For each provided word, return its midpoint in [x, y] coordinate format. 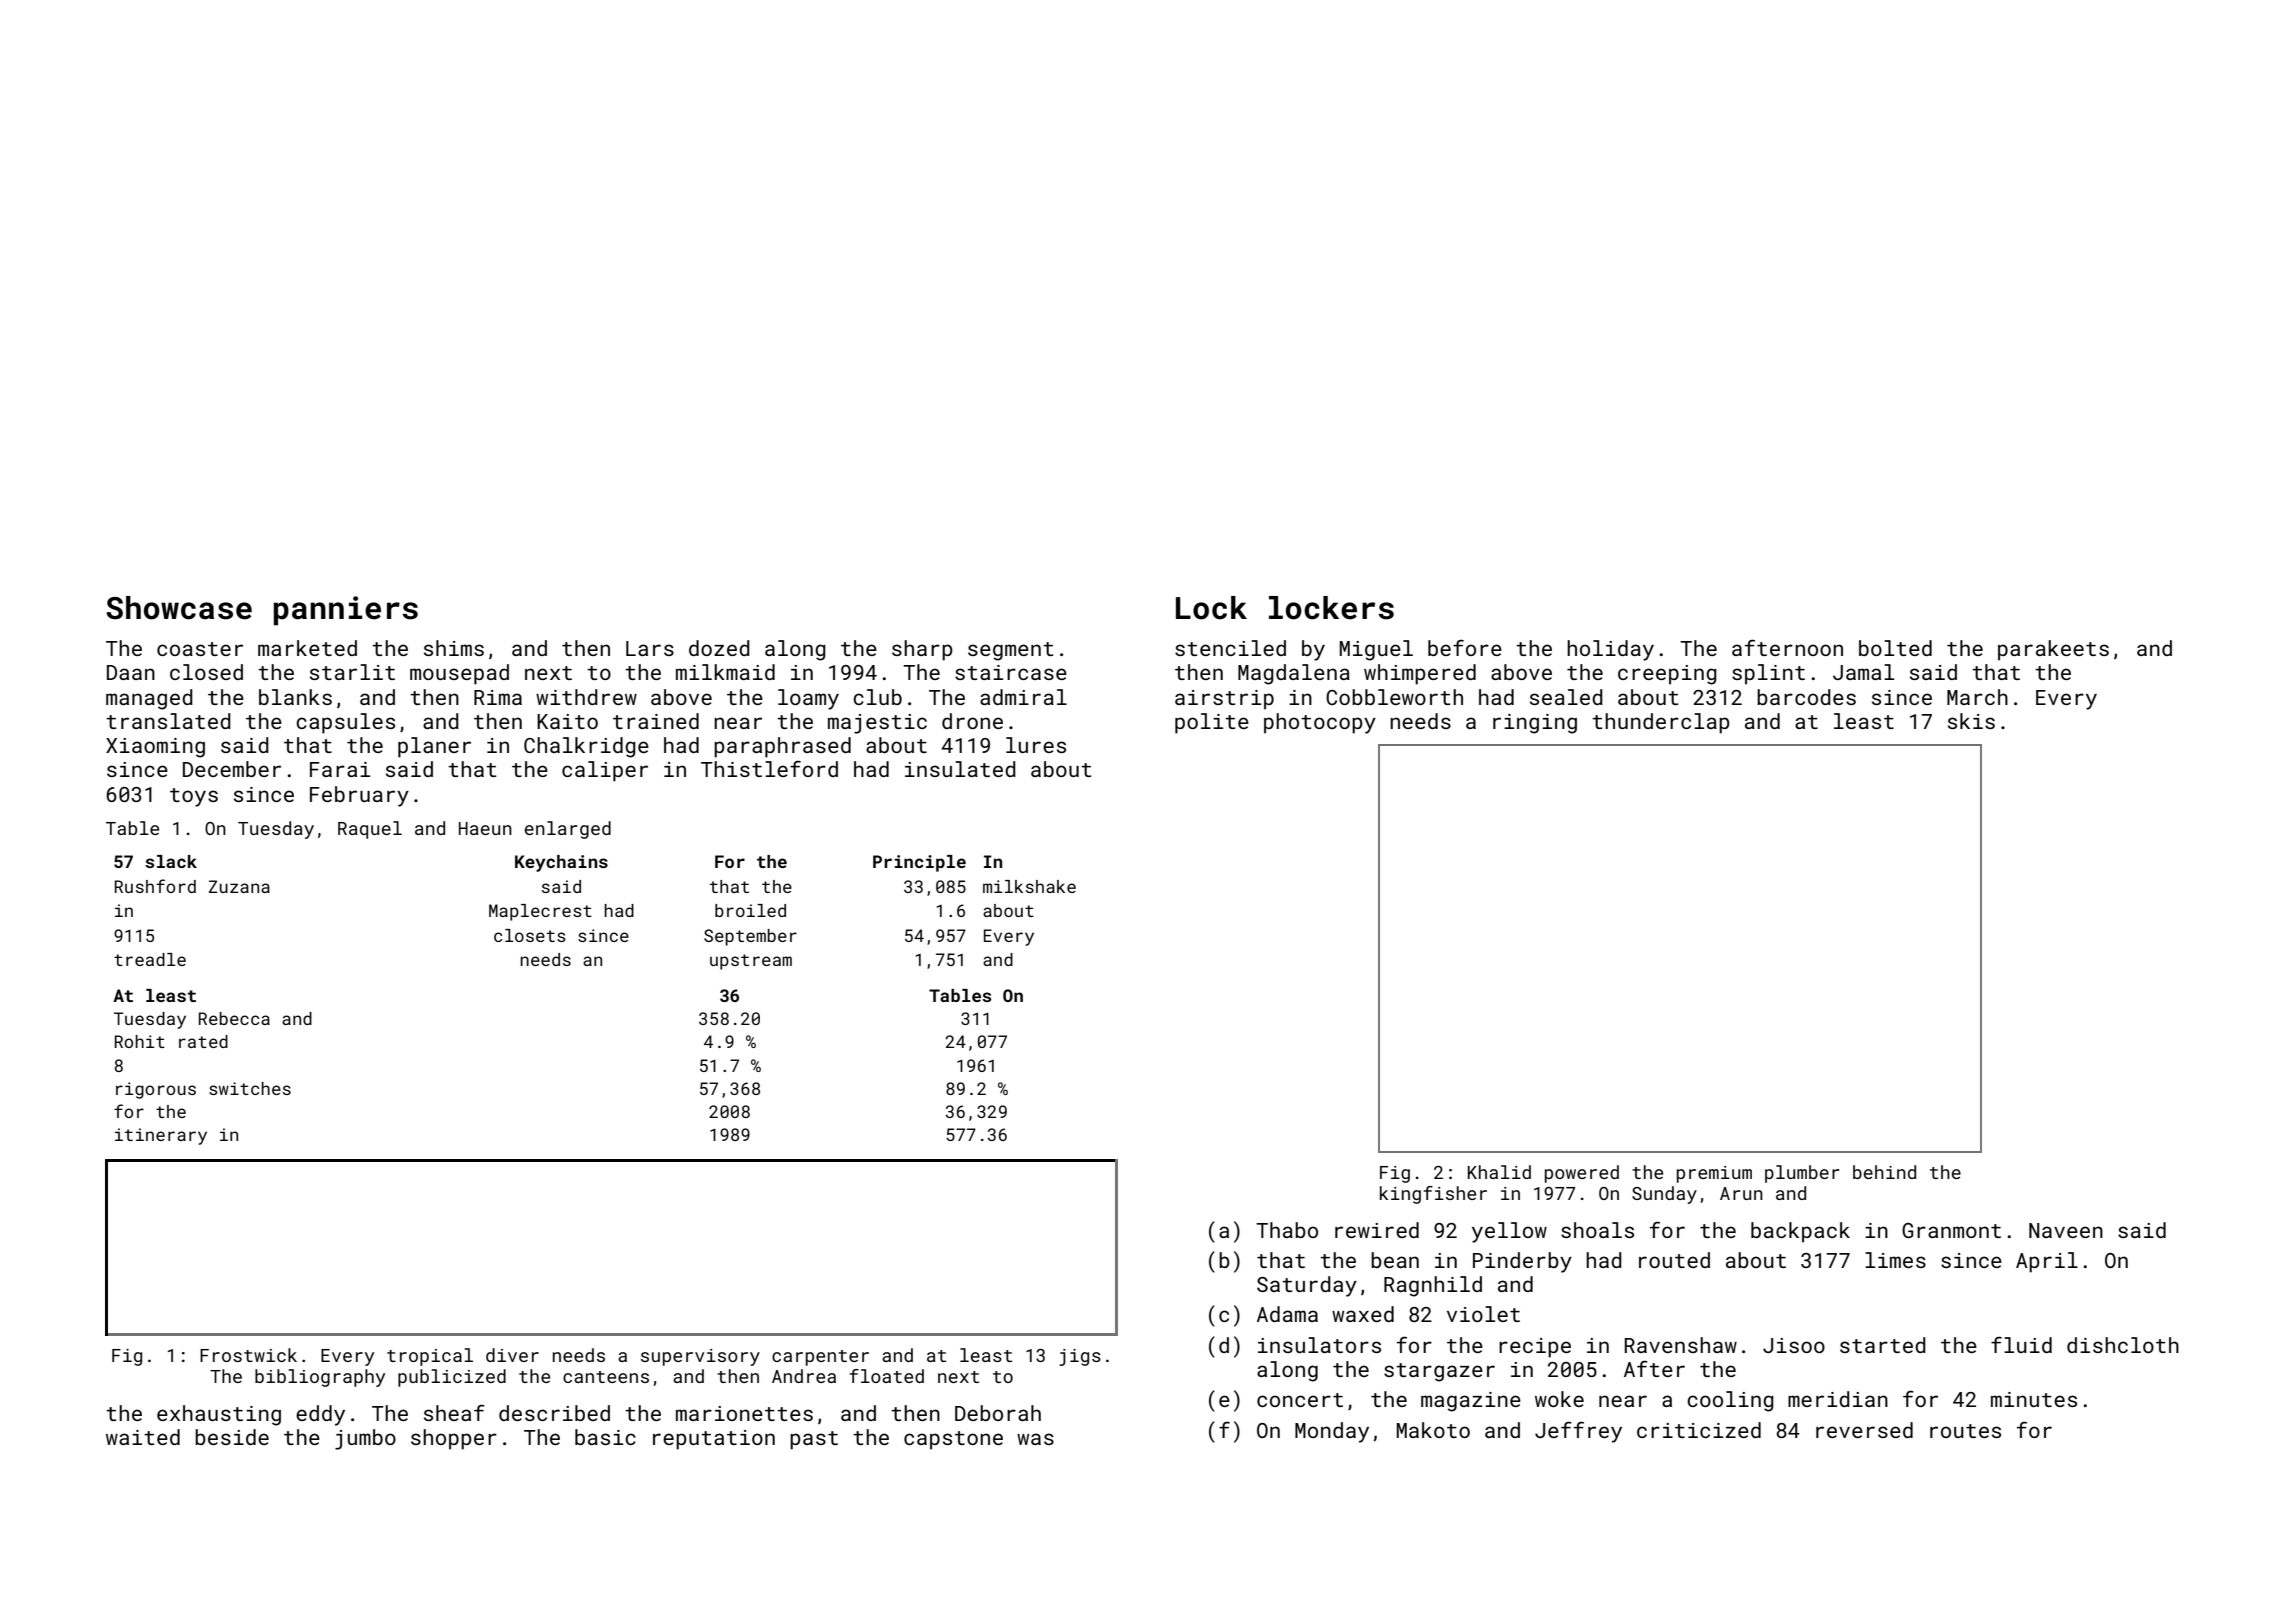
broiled [750, 910]
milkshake [1029, 886]
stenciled [1230, 648]
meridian [1838, 1399]
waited [143, 1437]
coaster [200, 649]
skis [1971, 721]
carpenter [820, 1358]
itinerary [161, 1136]
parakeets [2053, 650]
